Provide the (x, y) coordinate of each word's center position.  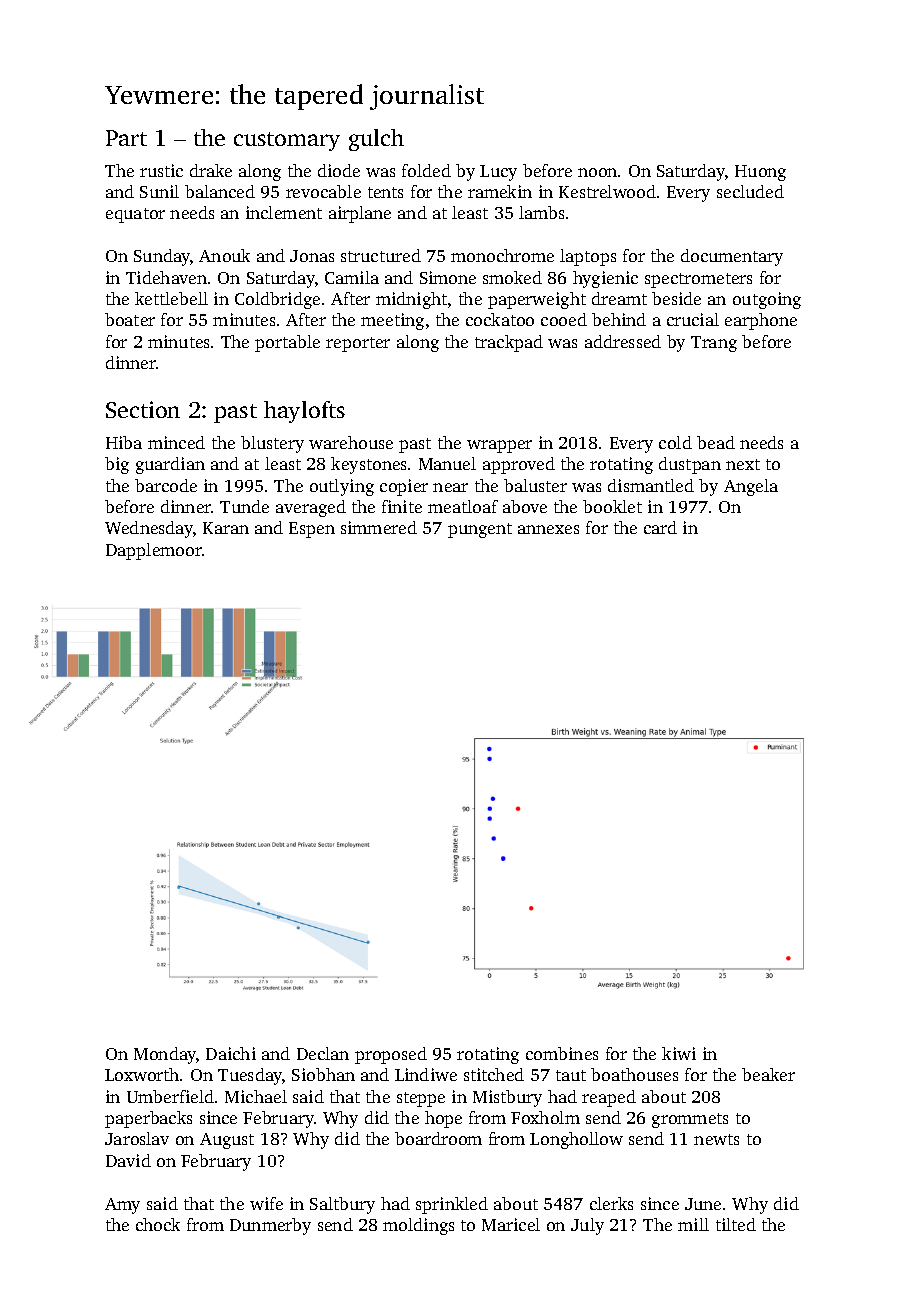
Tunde (244, 506)
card (660, 527)
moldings (418, 1226)
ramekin (500, 191)
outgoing (767, 300)
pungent (480, 530)
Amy (122, 1206)
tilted (736, 1224)
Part (126, 138)
